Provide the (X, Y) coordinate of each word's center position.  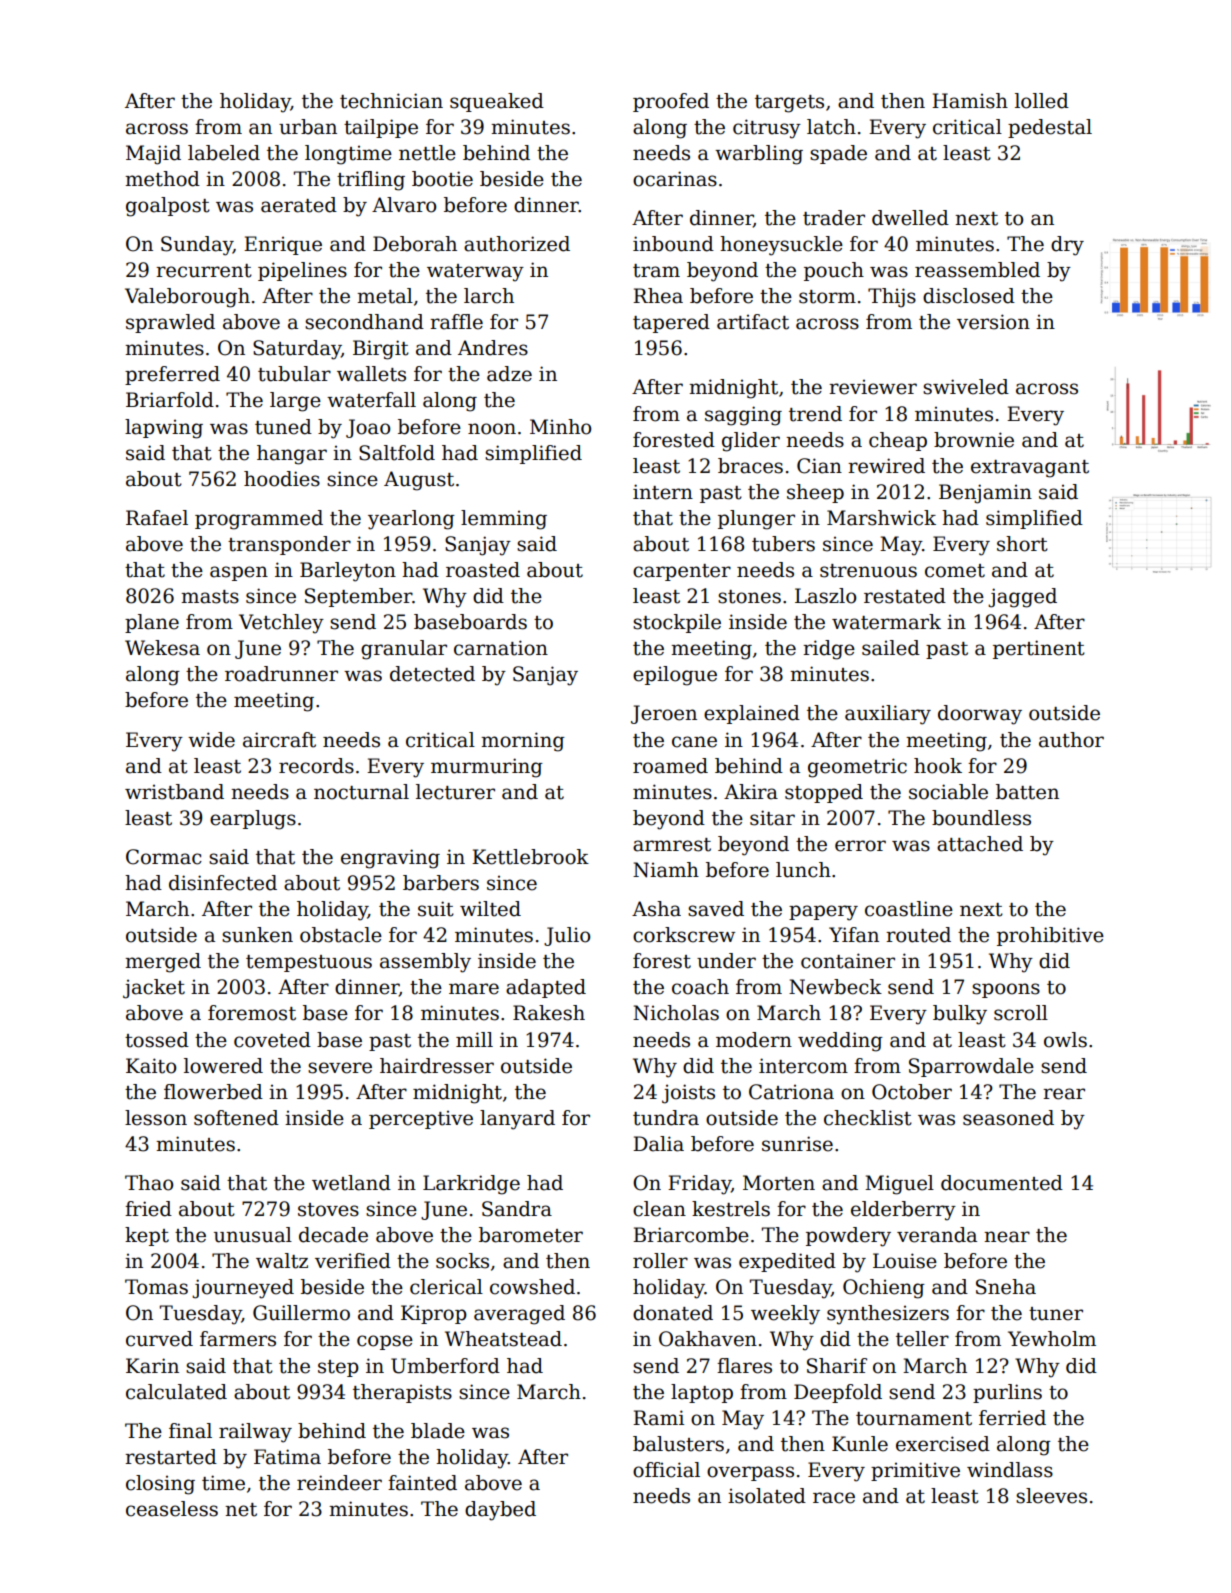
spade (838, 154)
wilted (490, 909)
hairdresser (437, 1066)
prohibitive (1050, 936)
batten (1027, 792)
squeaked (497, 102)
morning (523, 742)
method (162, 179)
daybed (500, 1511)
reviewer (873, 387)
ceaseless (172, 1509)
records (316, 766)
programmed (259, 520)
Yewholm (1052, 1339)
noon (492, 429)
